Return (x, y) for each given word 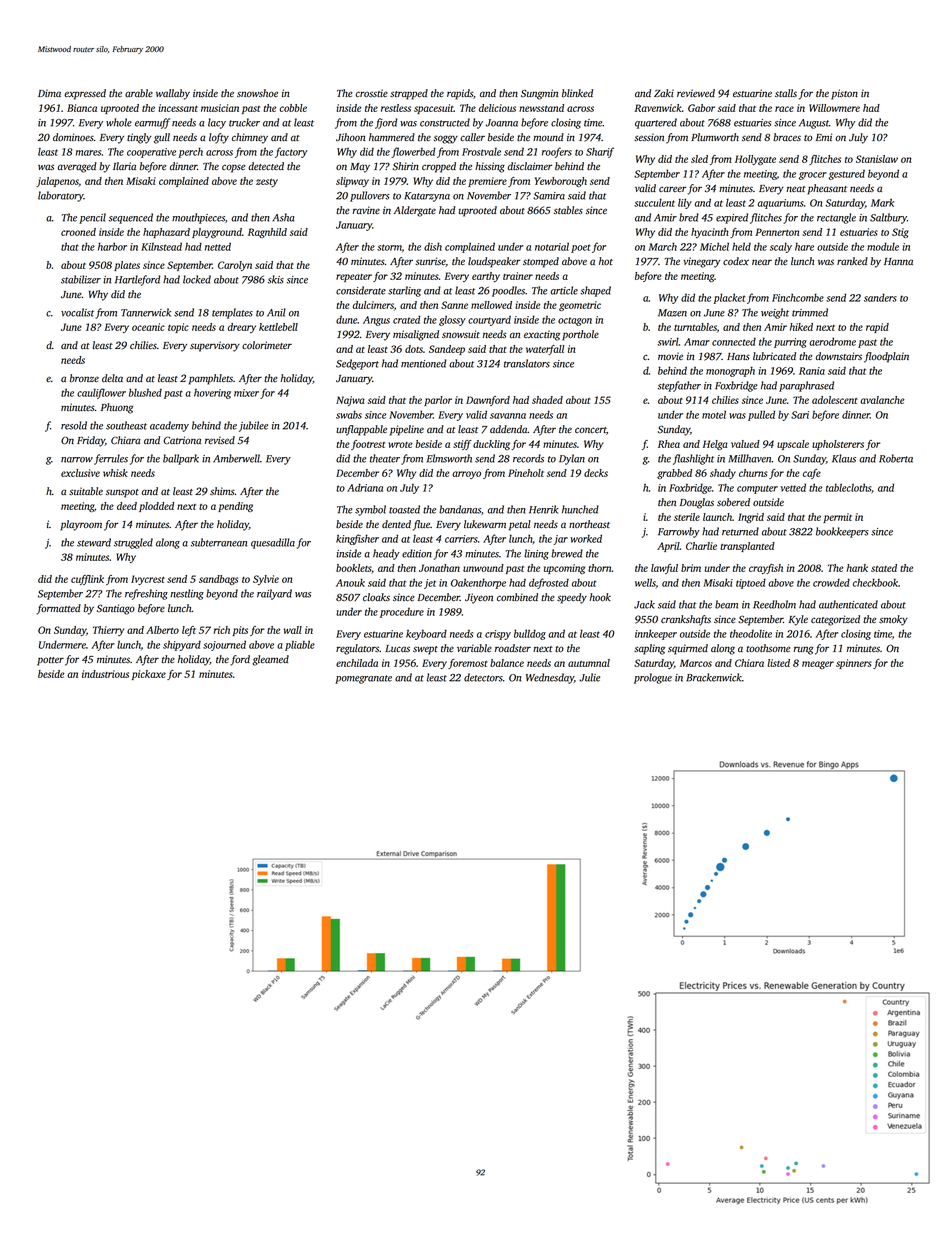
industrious (105, 674)
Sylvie (266, 580)
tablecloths (848, 487)
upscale (793, 445)
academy (169, 426)
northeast (589, 524)
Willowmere (834, 108)
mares (88, 153)
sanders (880, 297)
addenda (509, 429)
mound (548, 137)
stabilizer (81, 279)
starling (404, 291)
